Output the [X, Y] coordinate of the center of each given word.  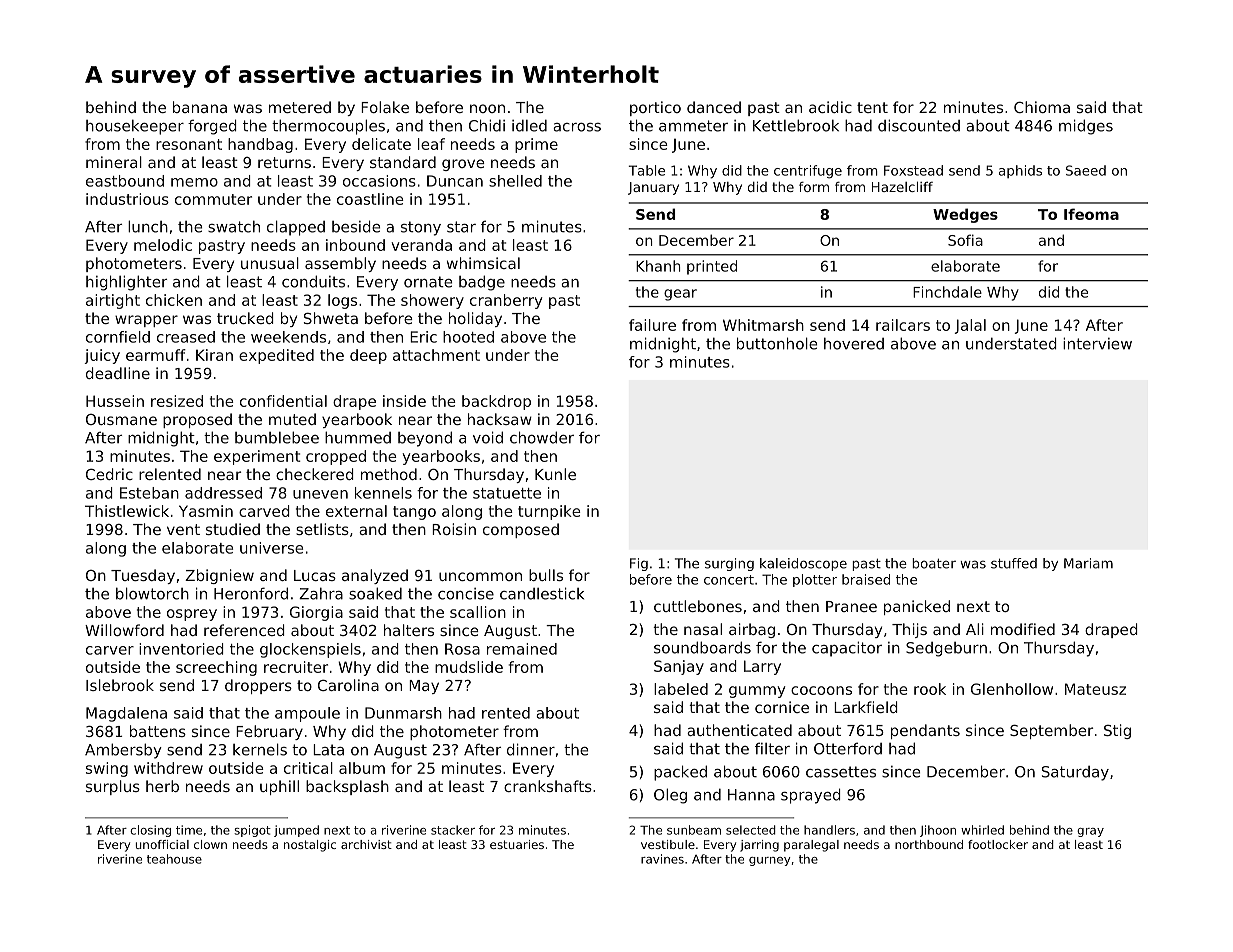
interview [1097, 343]
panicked [917, 607]
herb [162, 786]
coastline [370, 199]
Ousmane [121, 419]
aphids [1020, 171]
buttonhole [777, 343]
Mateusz [1095, 689]
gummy [757, 692]
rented [506, 713]
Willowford [124, 630]
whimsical [483, 263]
